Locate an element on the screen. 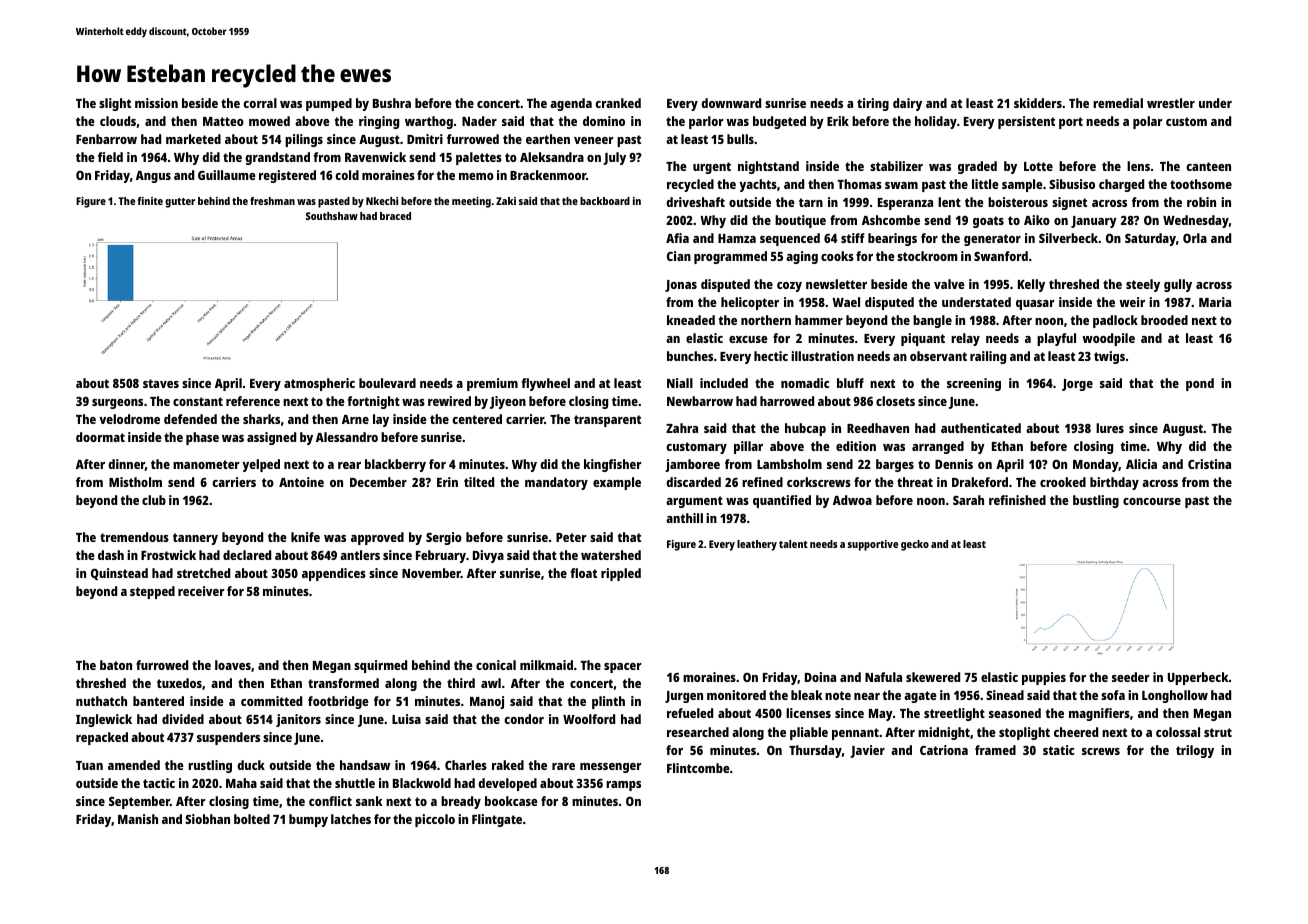 The width and height of the screenshot is (1308, 924). Maha is located at coordinates (241, 783).
